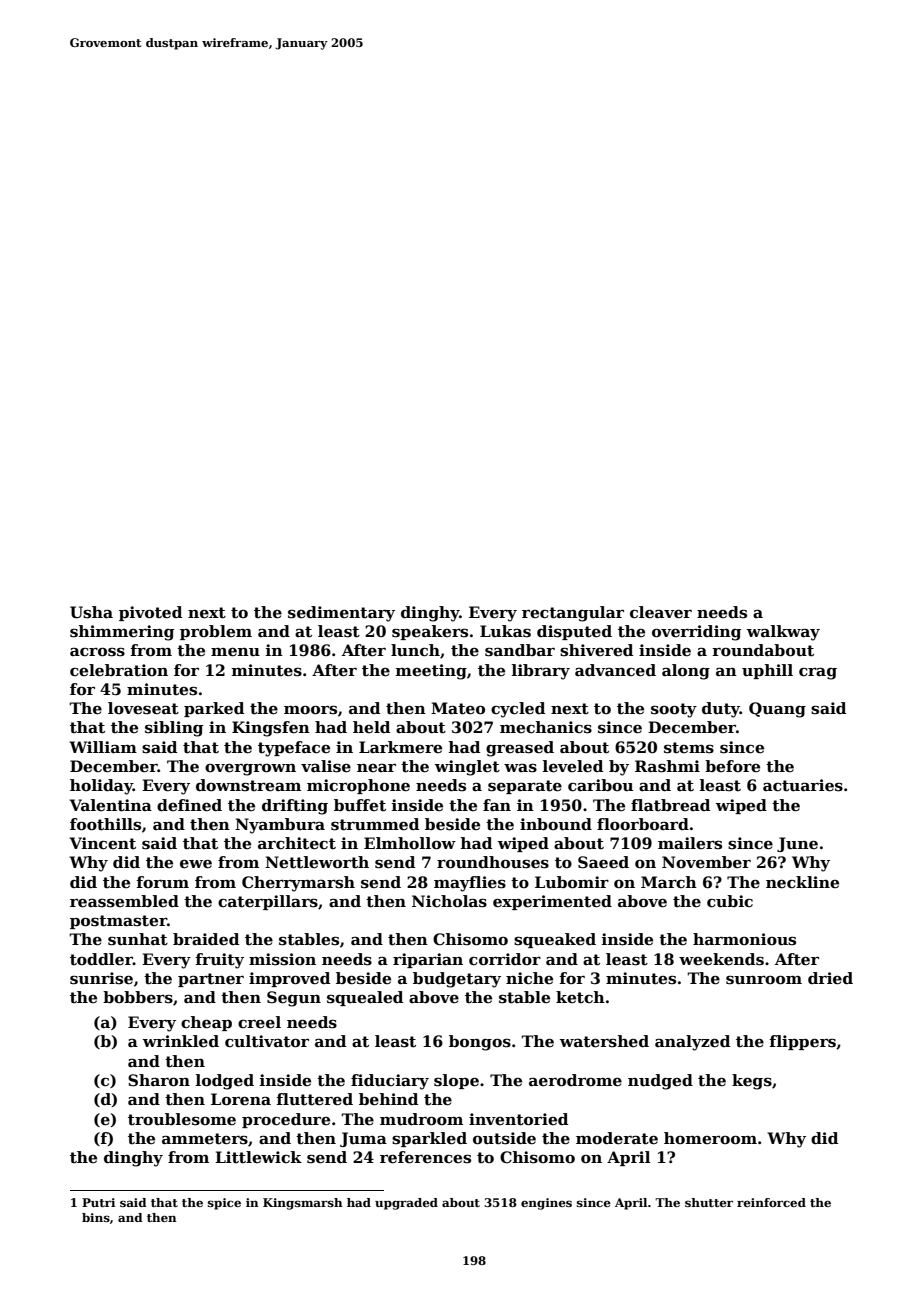 This image has width=924, height=1308. Describe the element at coordinates (289, 979) in the image. I see `improved` at that location.
